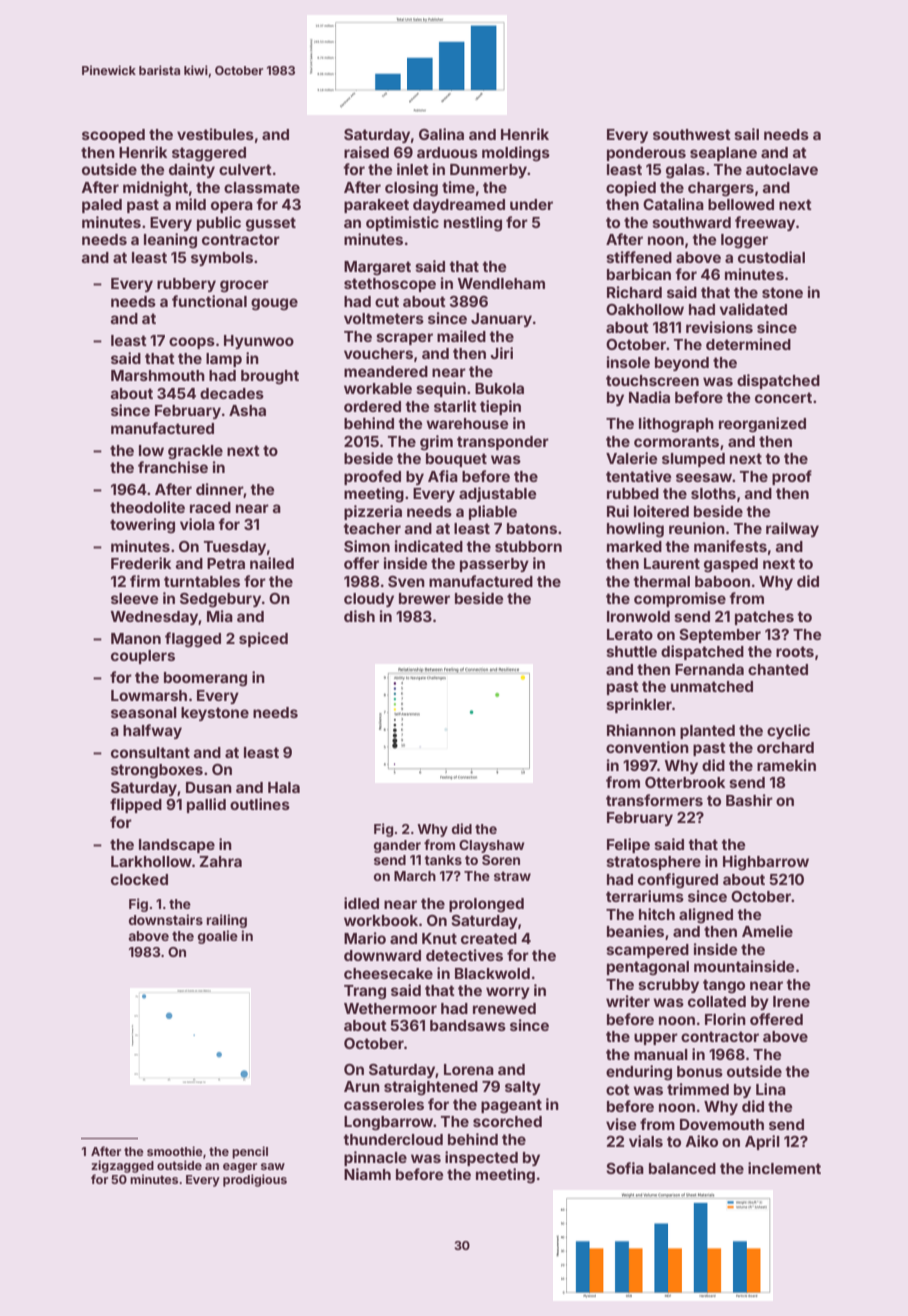  I want to click on strongboxes, so click(157, 771).
